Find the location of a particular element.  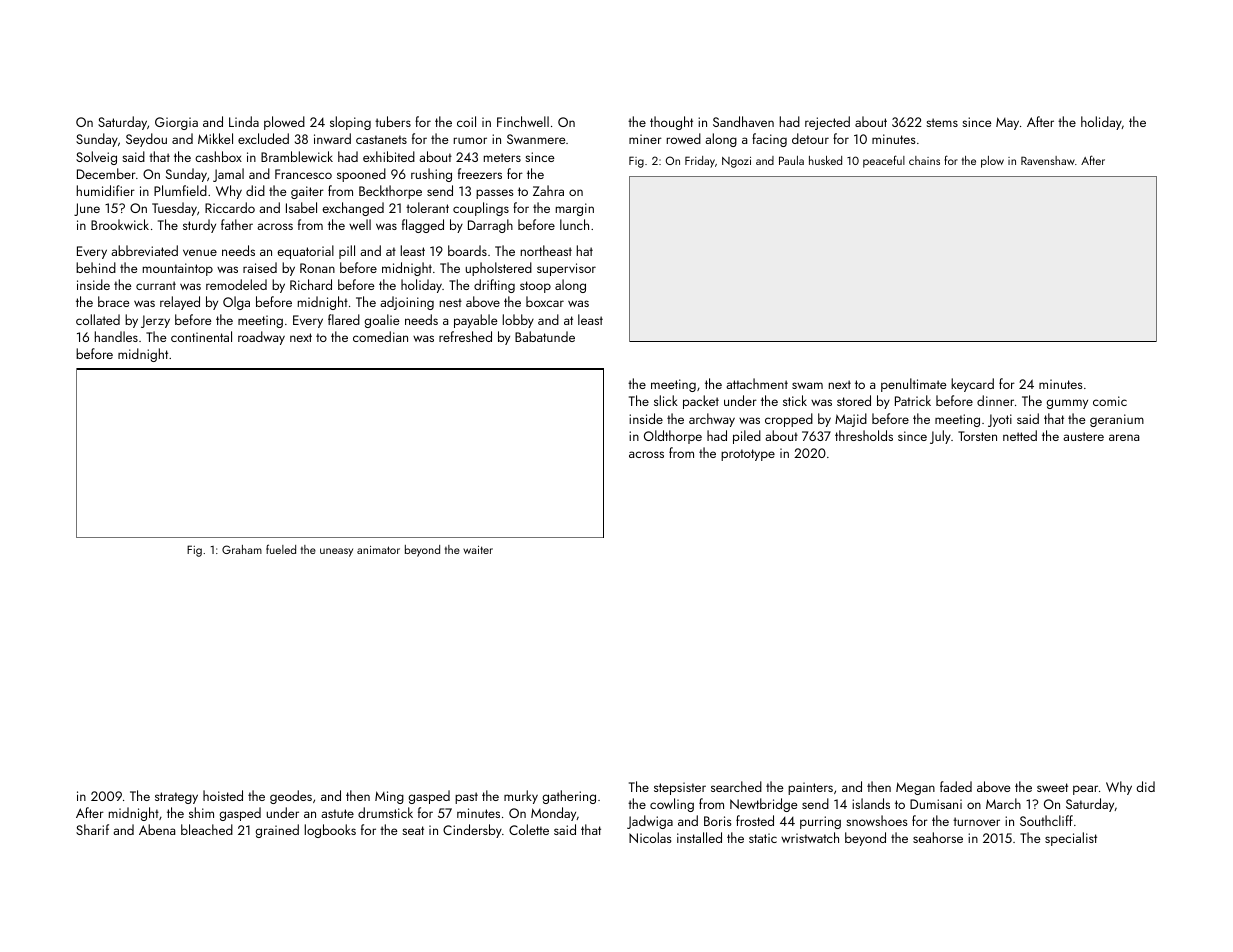

searched is located at coordinates (736, 786).
